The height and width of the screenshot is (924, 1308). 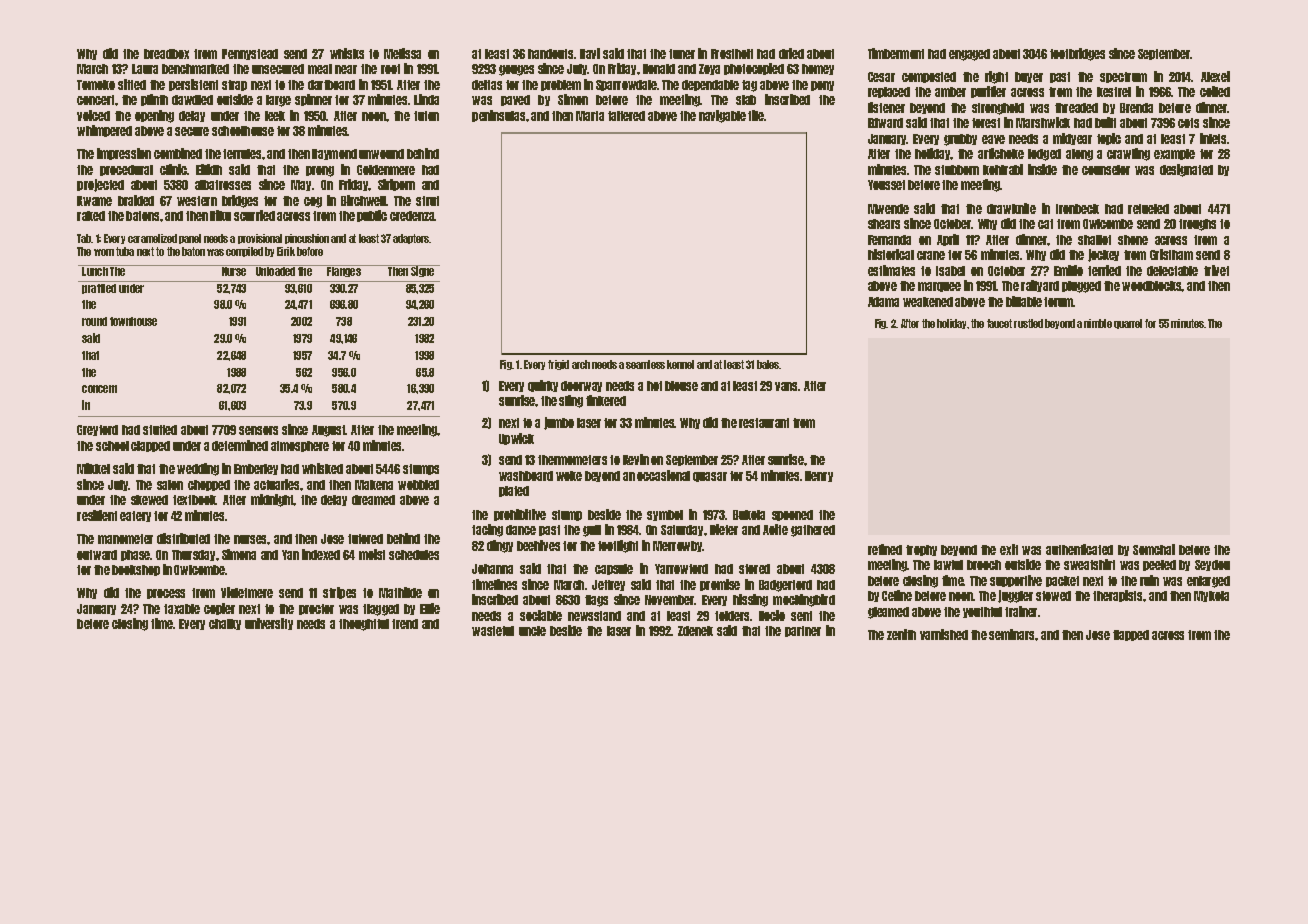 What do you see at coordinates (1213, 138) in the screenshot?
I see `inlets` at bounding box center [1213, 138].
